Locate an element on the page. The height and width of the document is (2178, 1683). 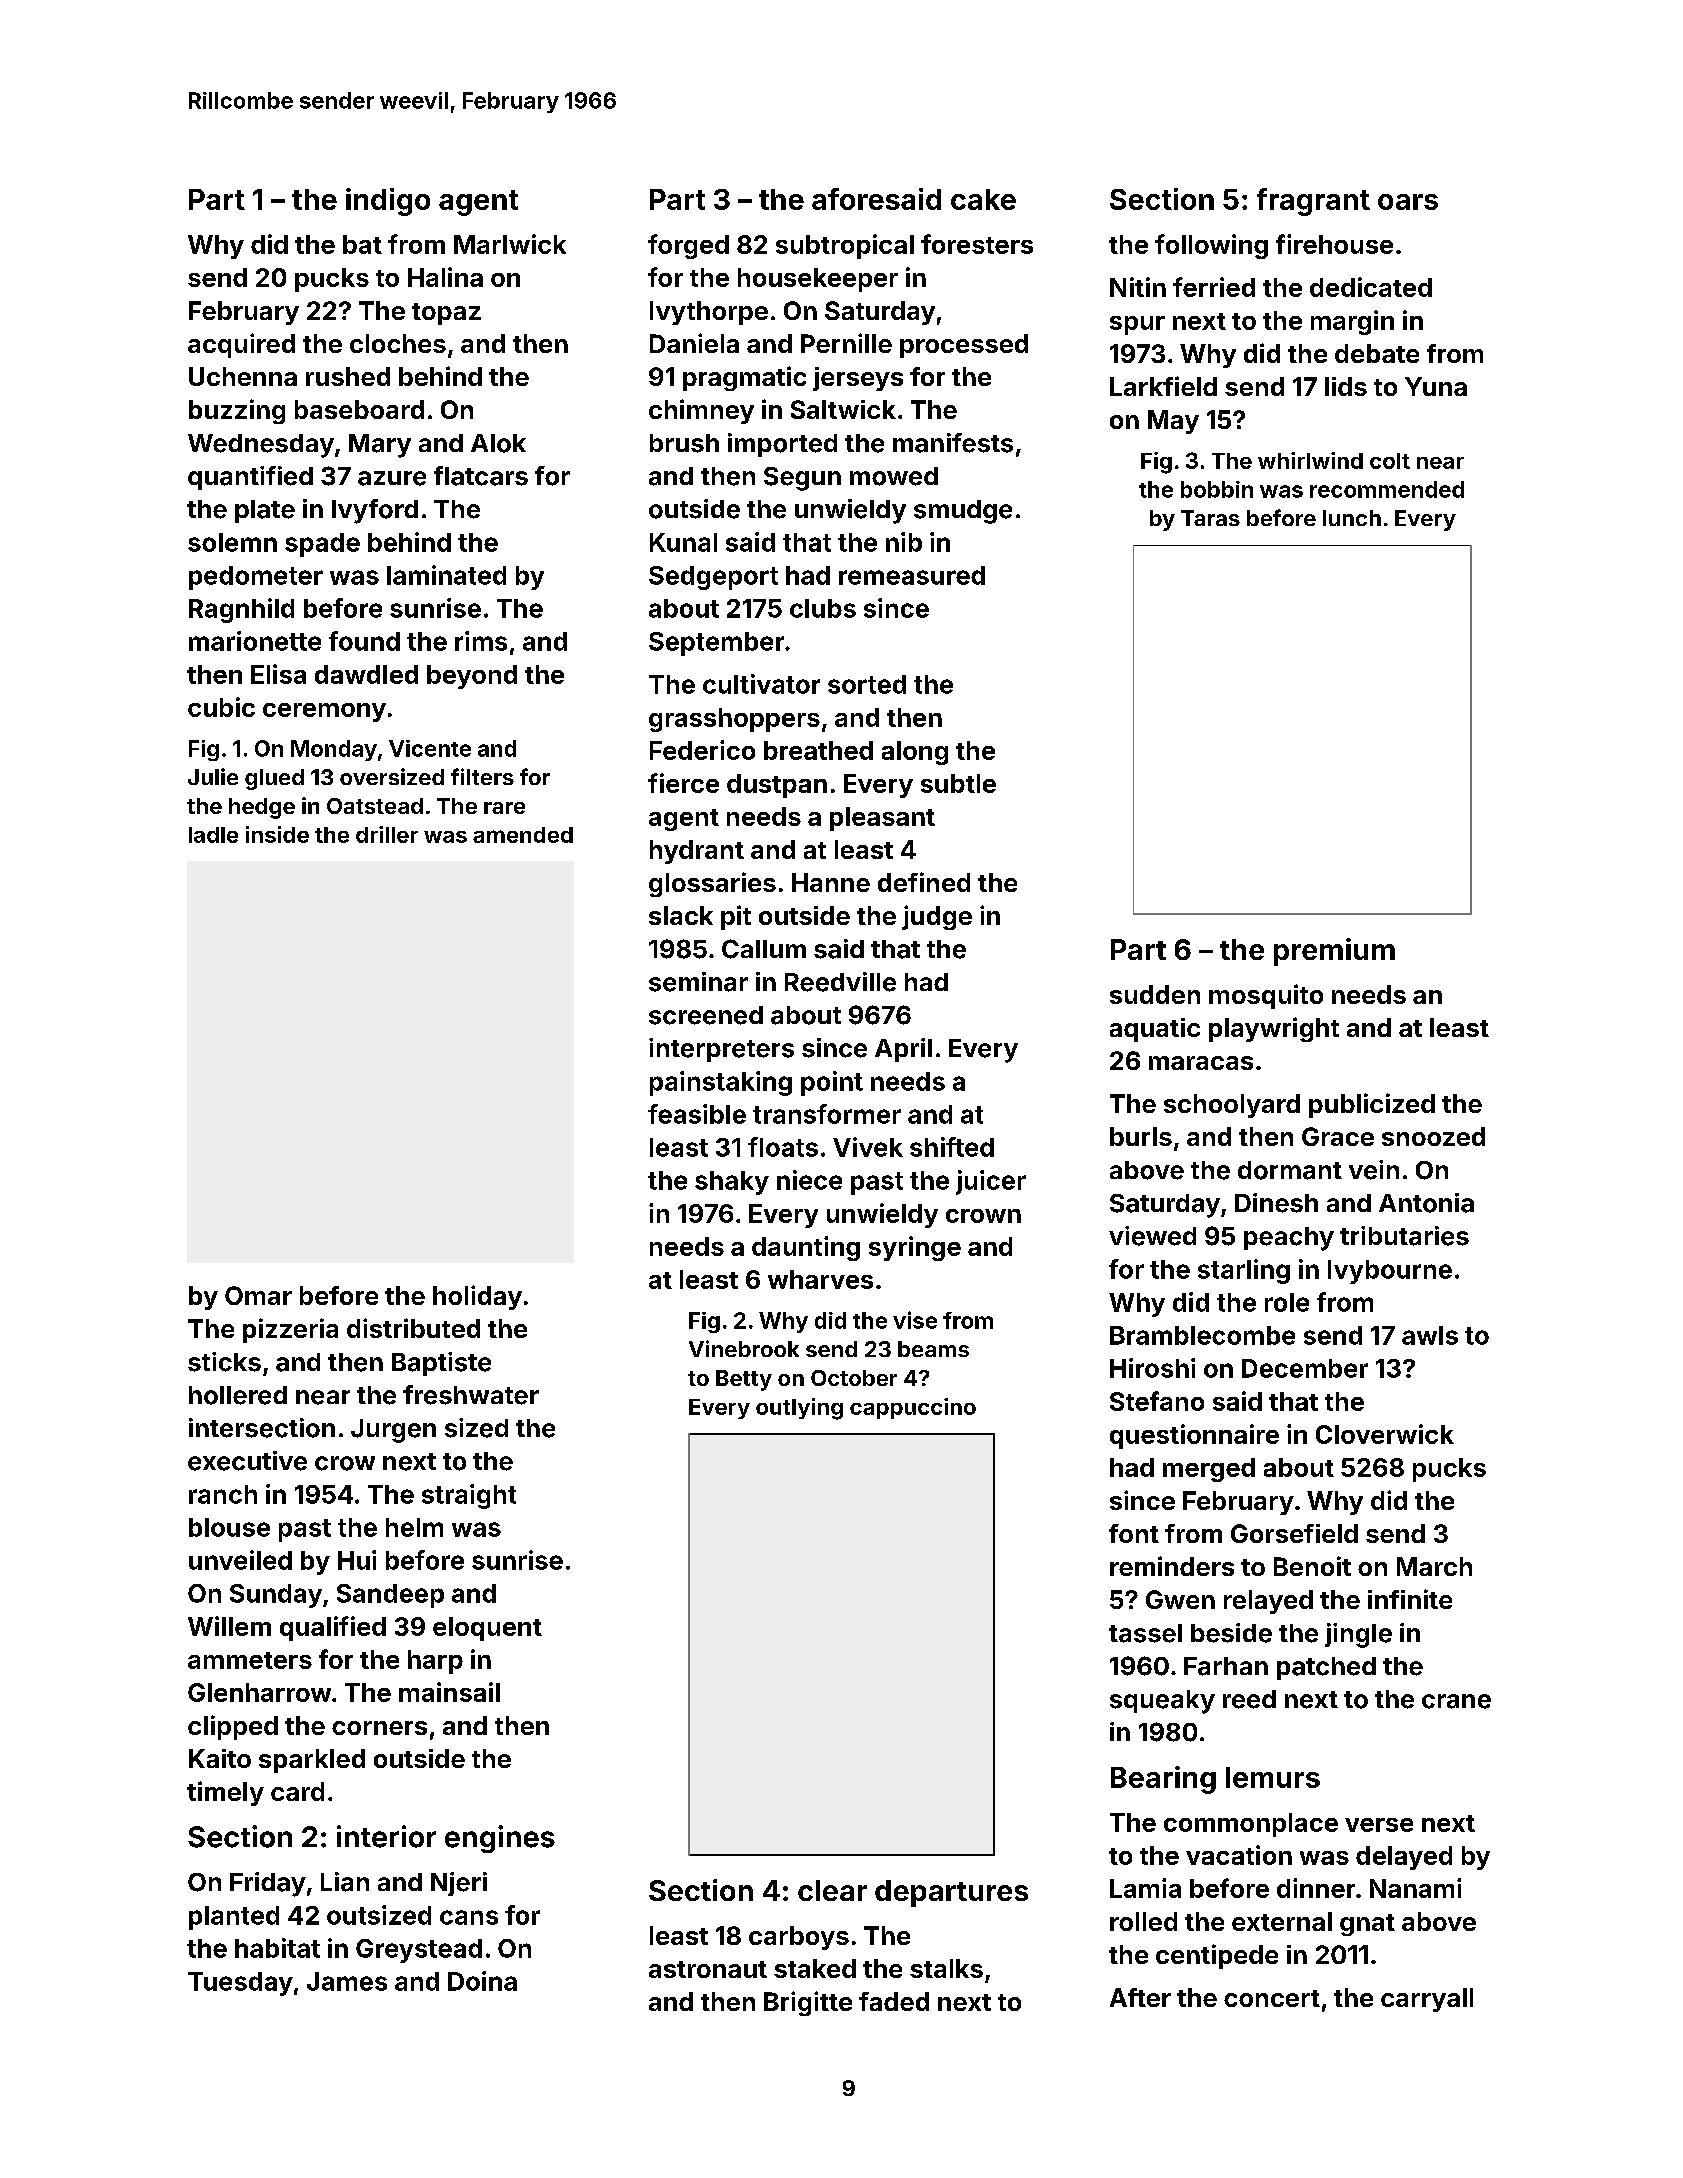
harp is located at coordinates (435, 1662).
